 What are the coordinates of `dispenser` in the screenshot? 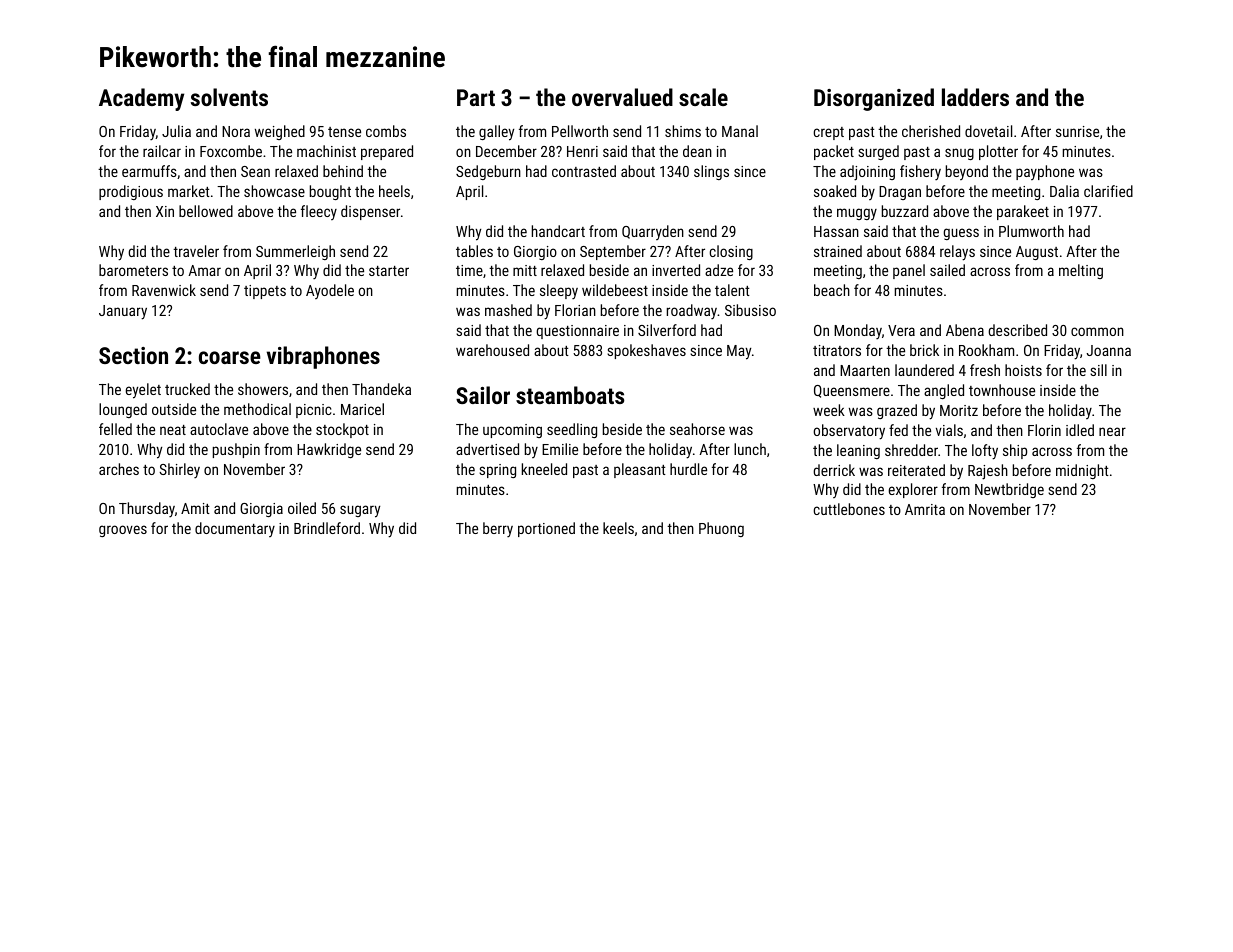 It's located at (370, 212).
